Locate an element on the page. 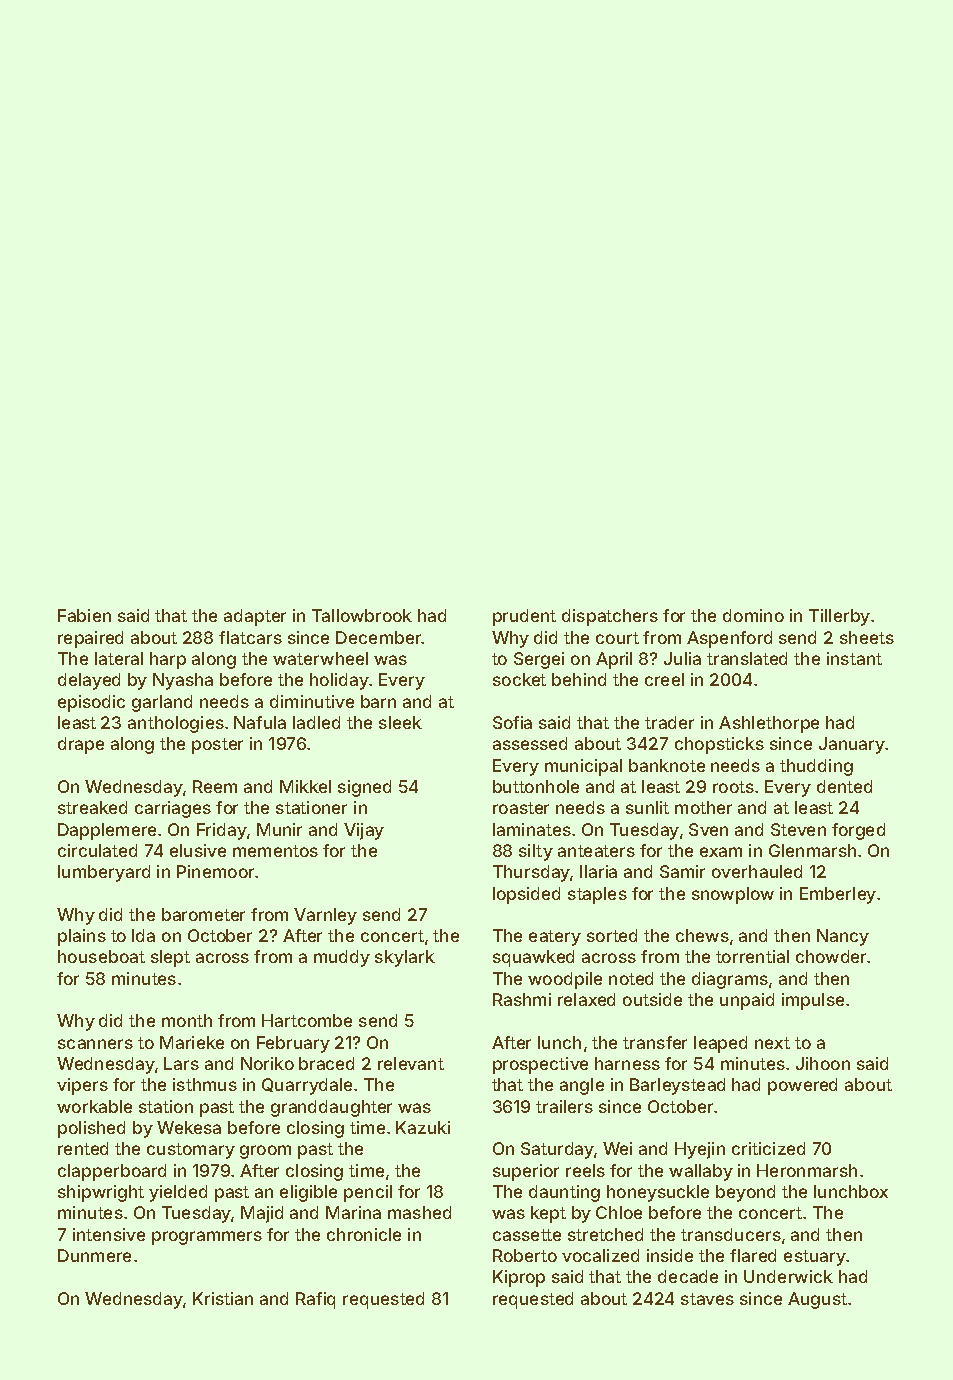 Image resolution: width=953 pixels, height=1380 pixels. staves is located at coordinates (707, 1299).
